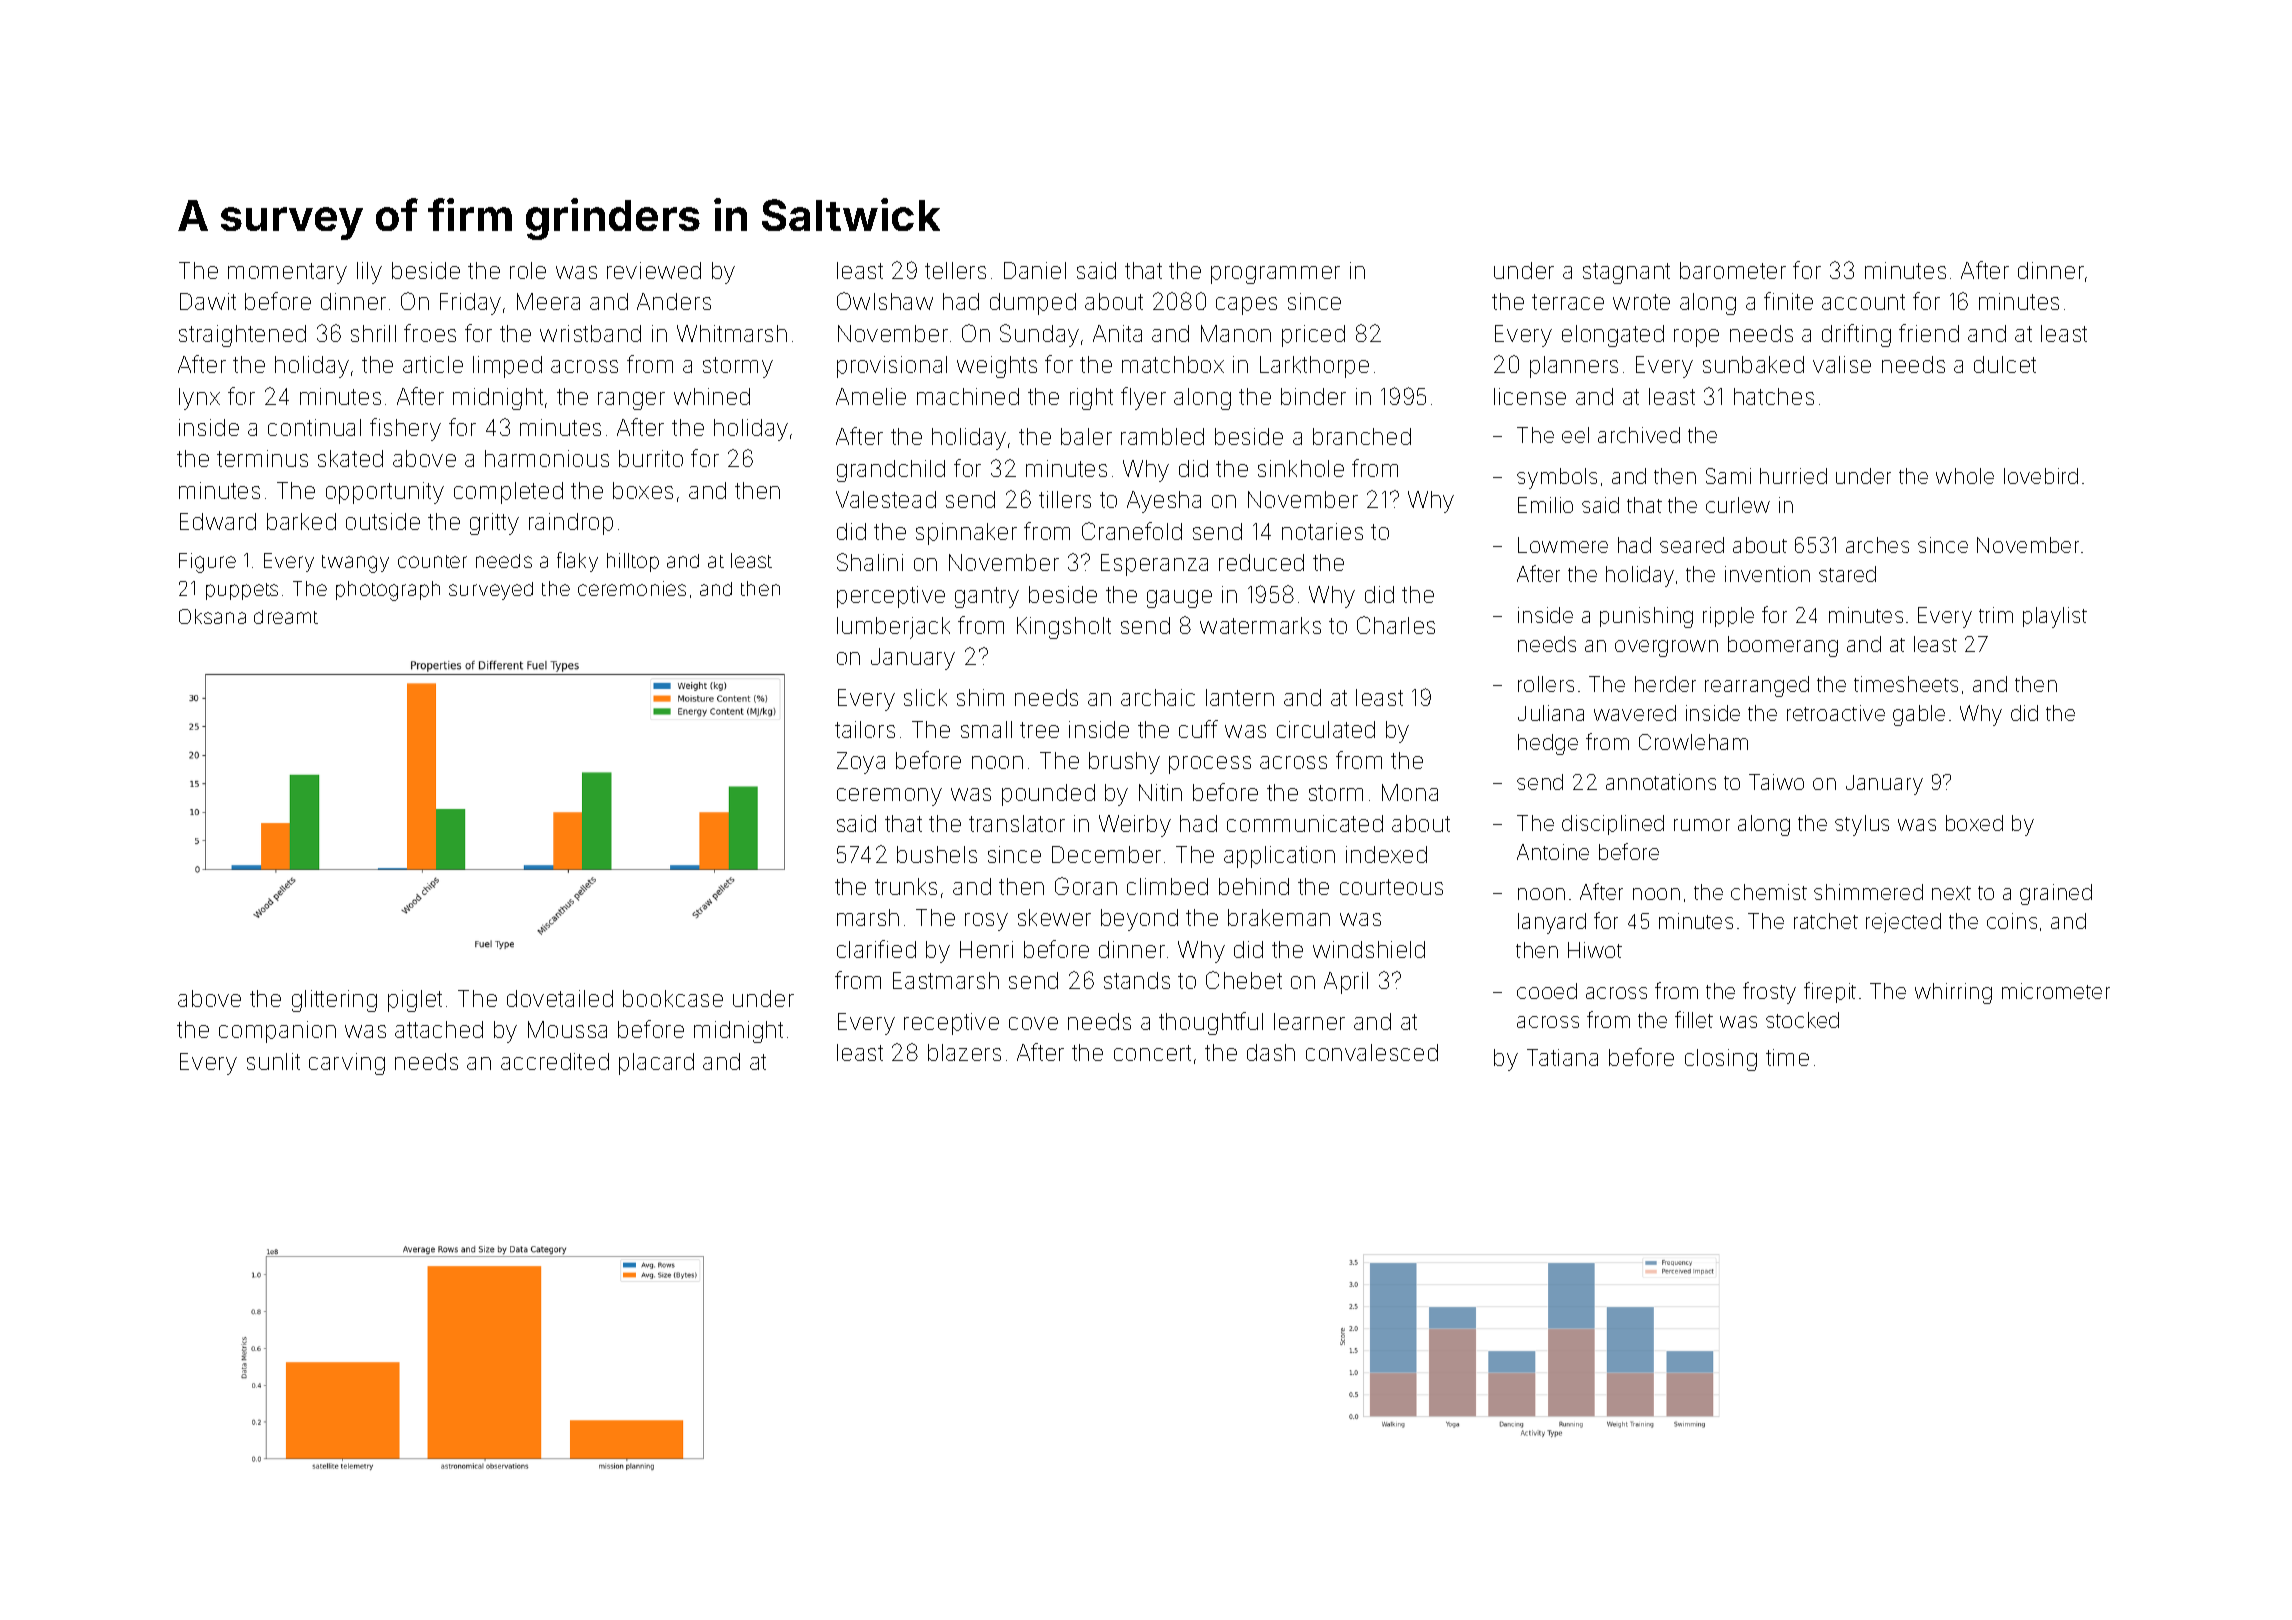  What do you see at coordinates (966, 534) in the image?
I see `spinnaker` at bounding box center [966, 534].
